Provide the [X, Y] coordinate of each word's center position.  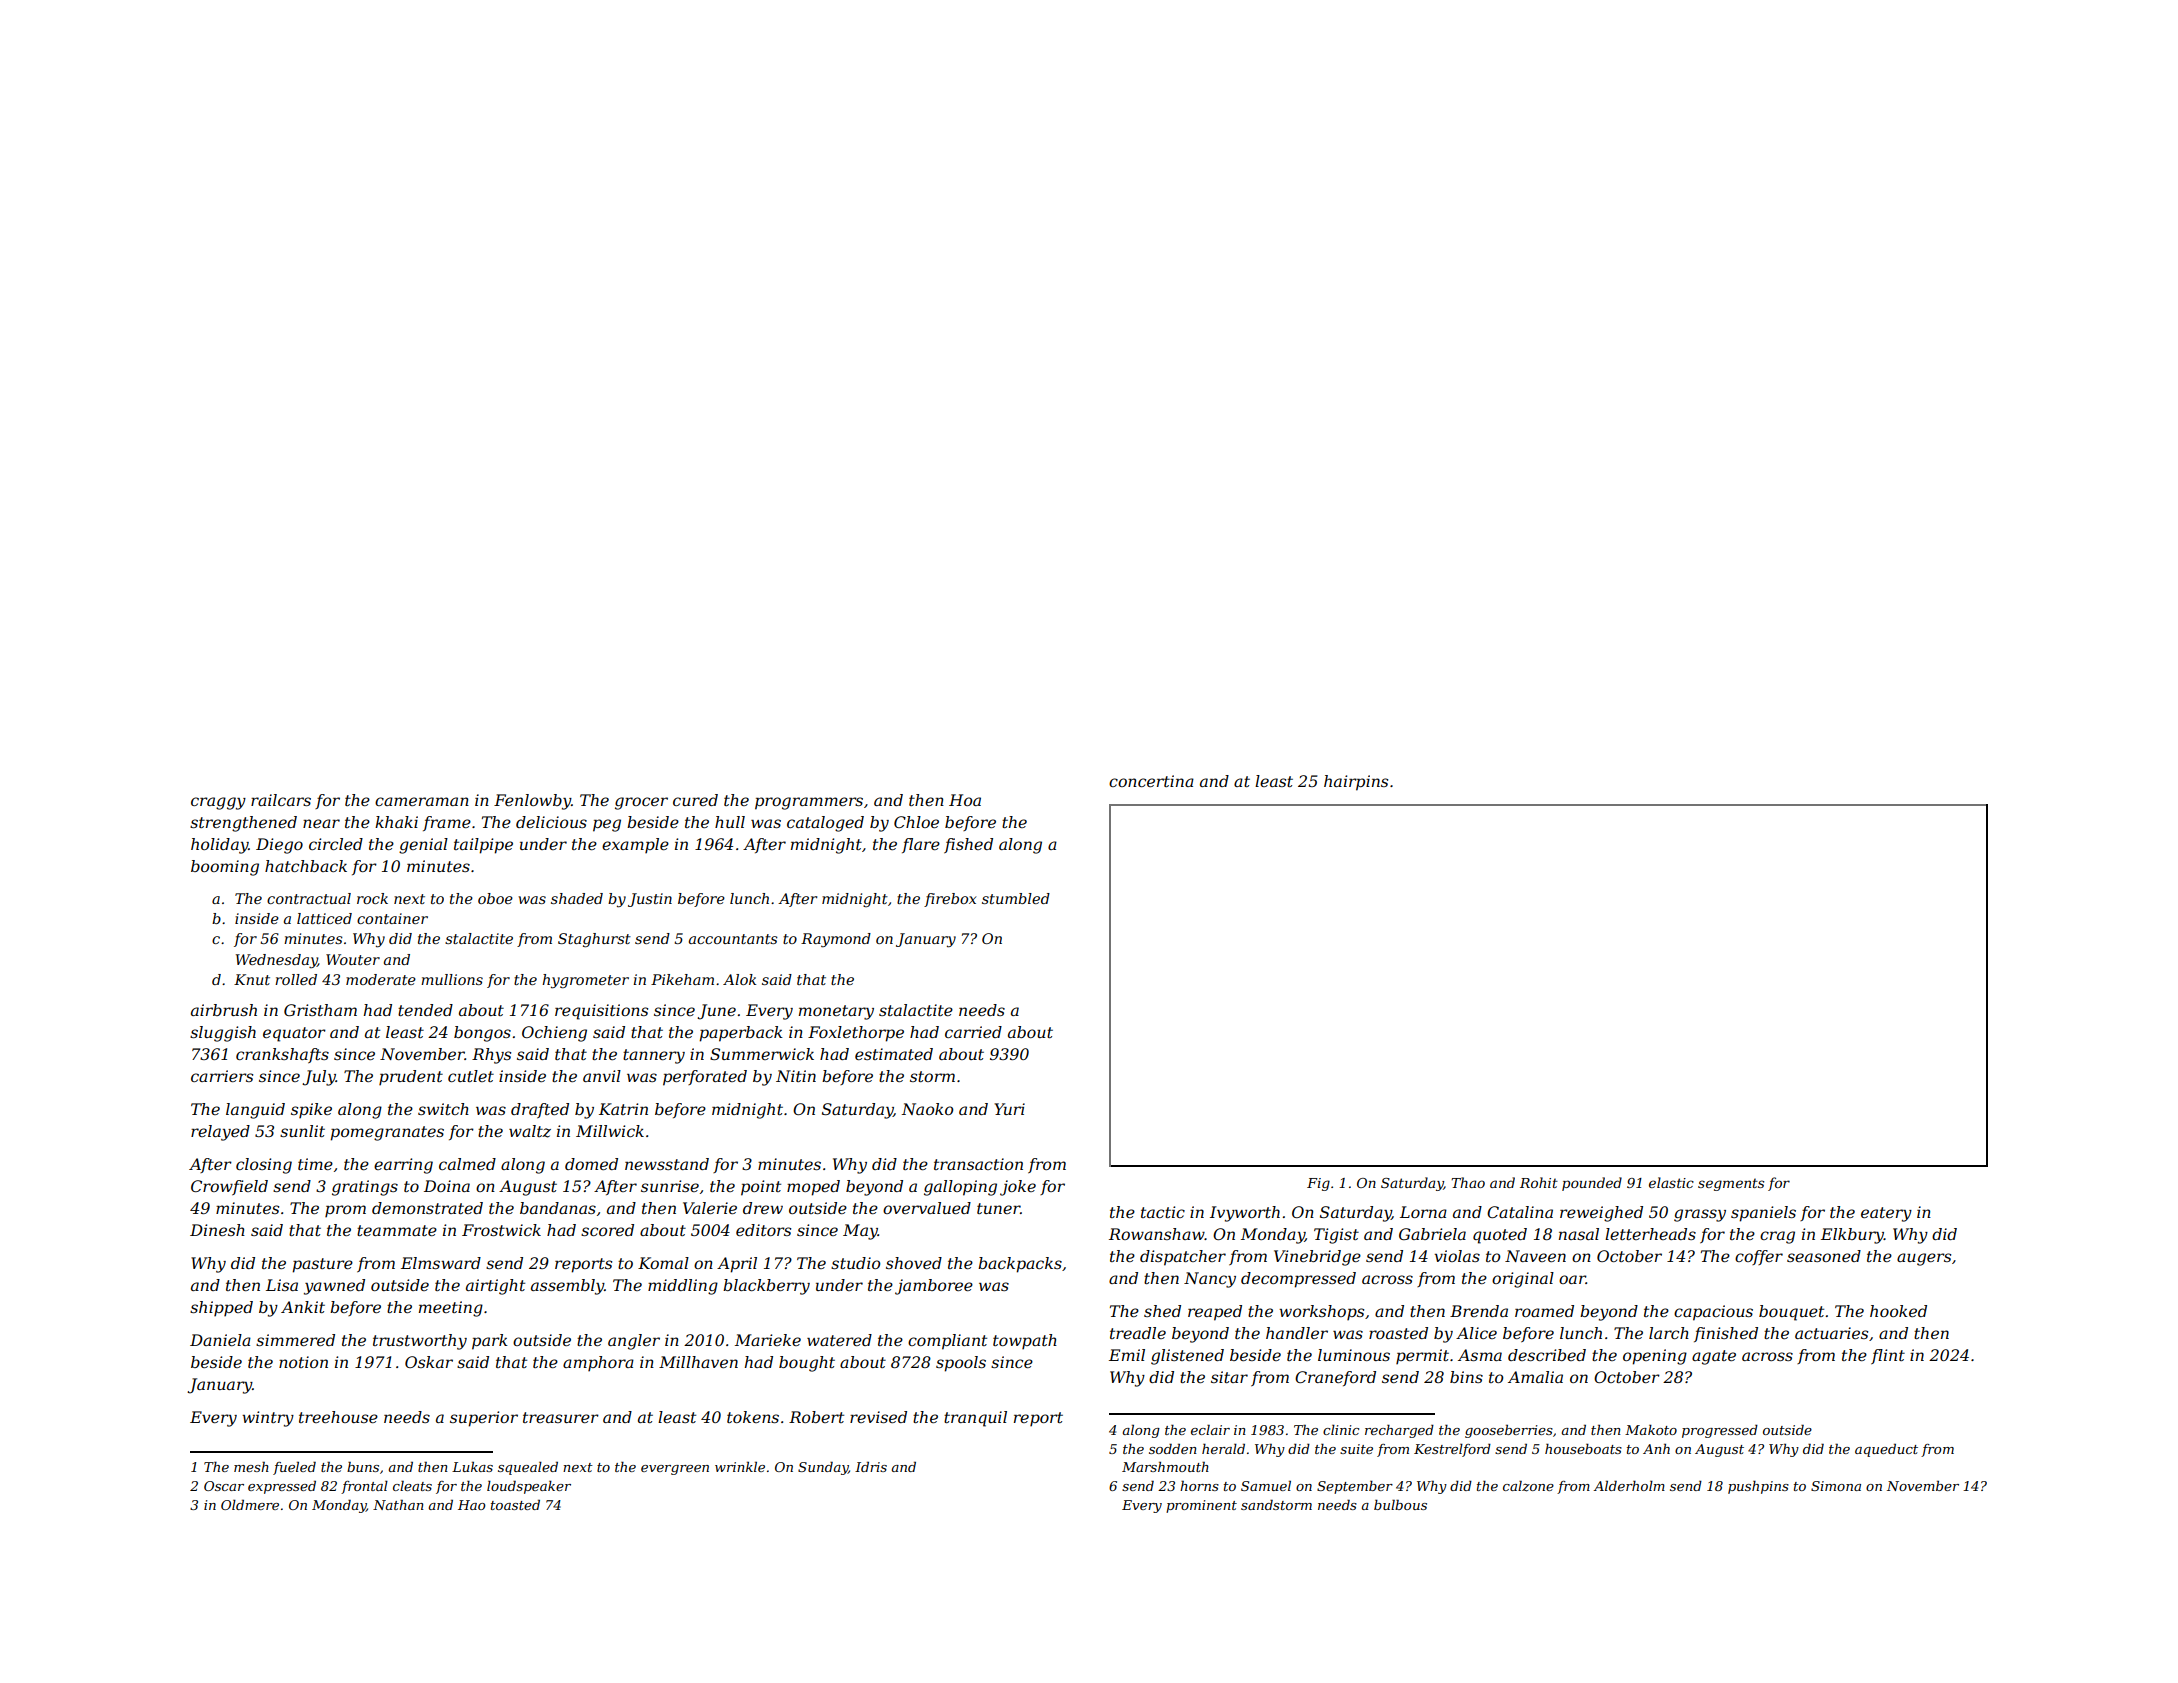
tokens [753, 1417]
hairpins [1356, 783]
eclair [1210, 1429]
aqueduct [1886, 1450]
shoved [914, 1263]
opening [1655, 1357]
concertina [1151, 781]
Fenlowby [532, 802]
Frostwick [501, 1230]
